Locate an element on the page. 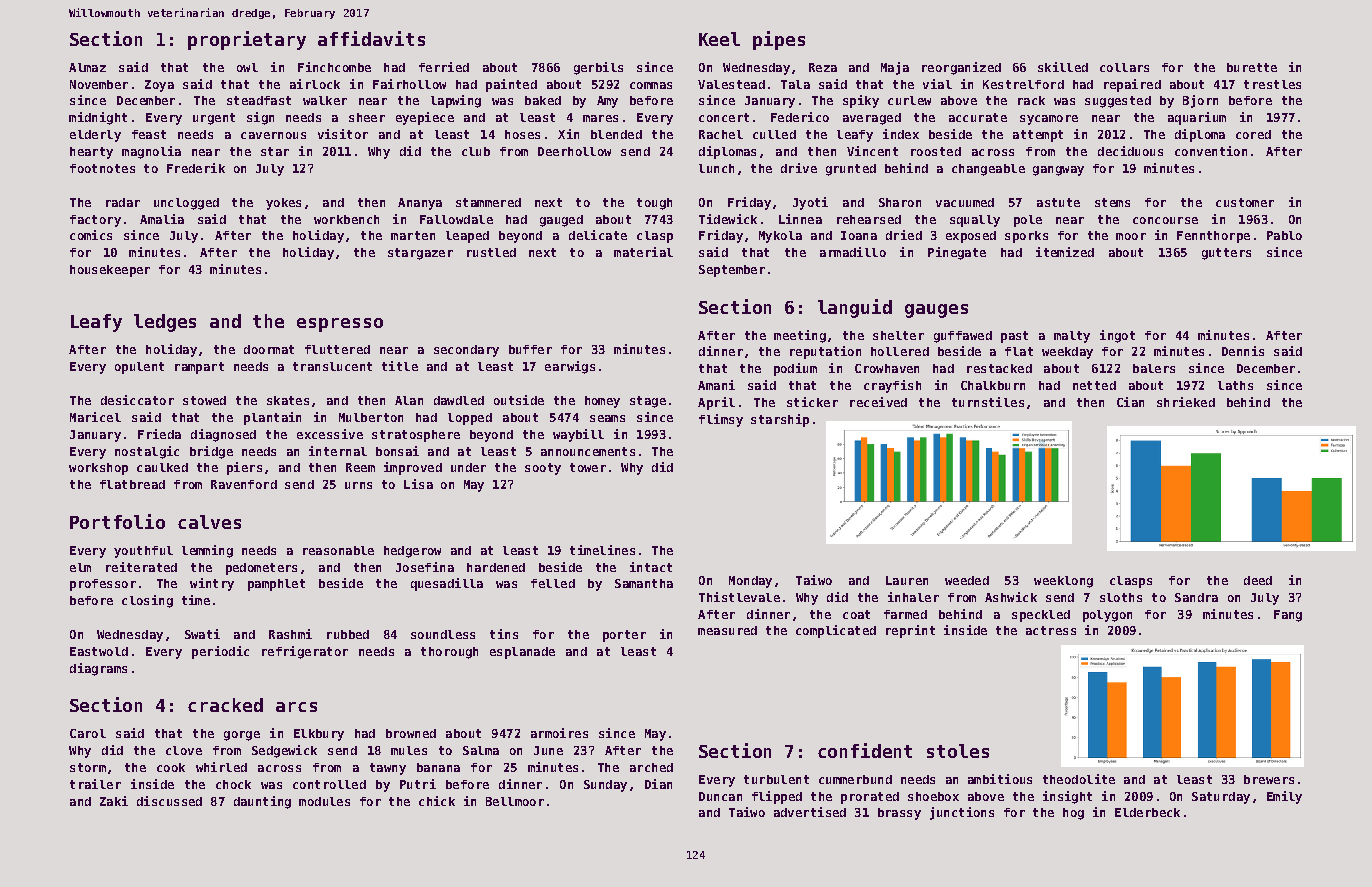 This page has height=887, width=1372. affidavits is located at coordinates (371, 38).
